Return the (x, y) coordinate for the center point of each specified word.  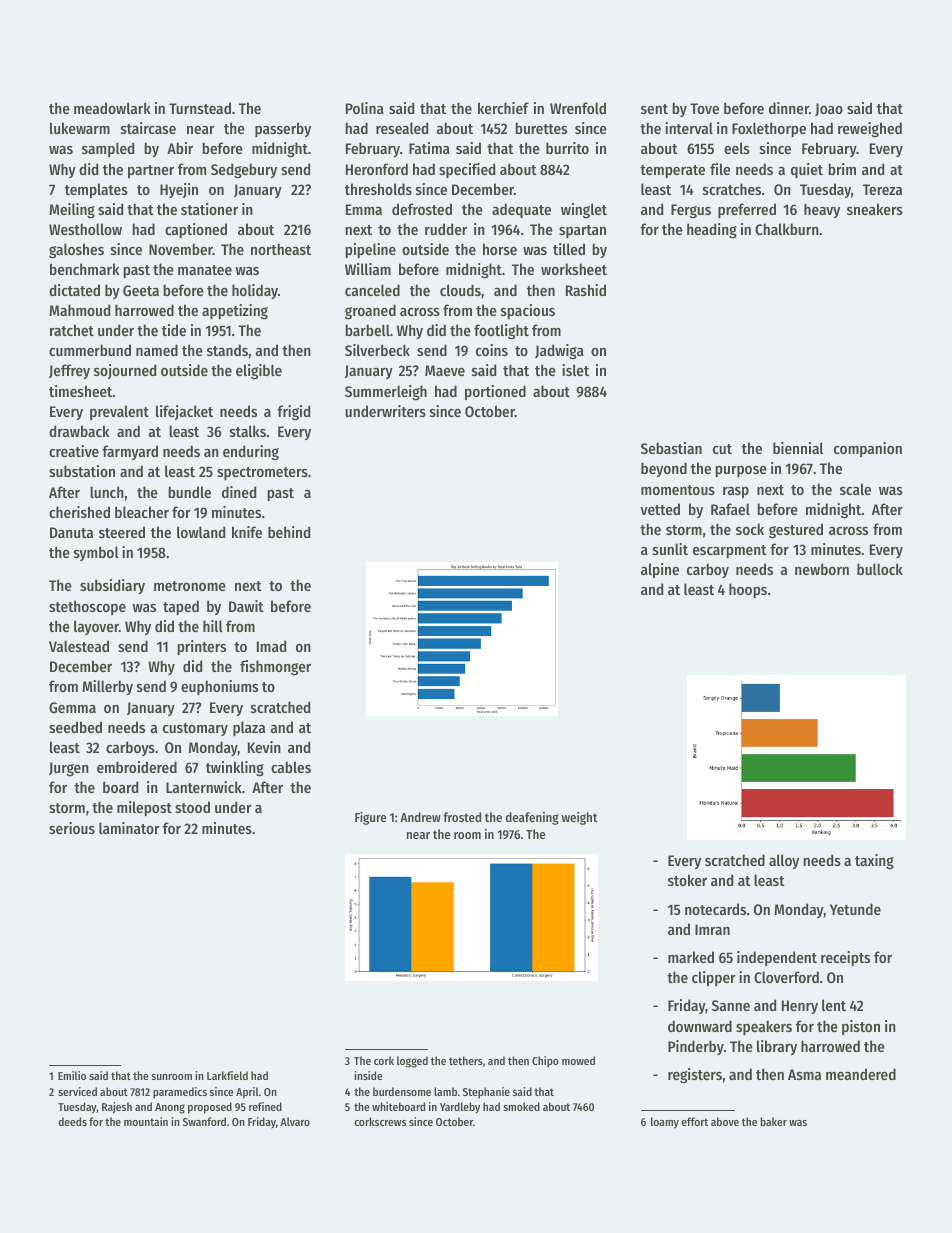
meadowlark (112, 108)
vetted (660, 509)
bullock (880, 569)
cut (722, 449)
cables (291, 767)
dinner (789, 108)
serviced (77, 1091)
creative (74, 451)
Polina (365, 108)
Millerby (107, 687)
